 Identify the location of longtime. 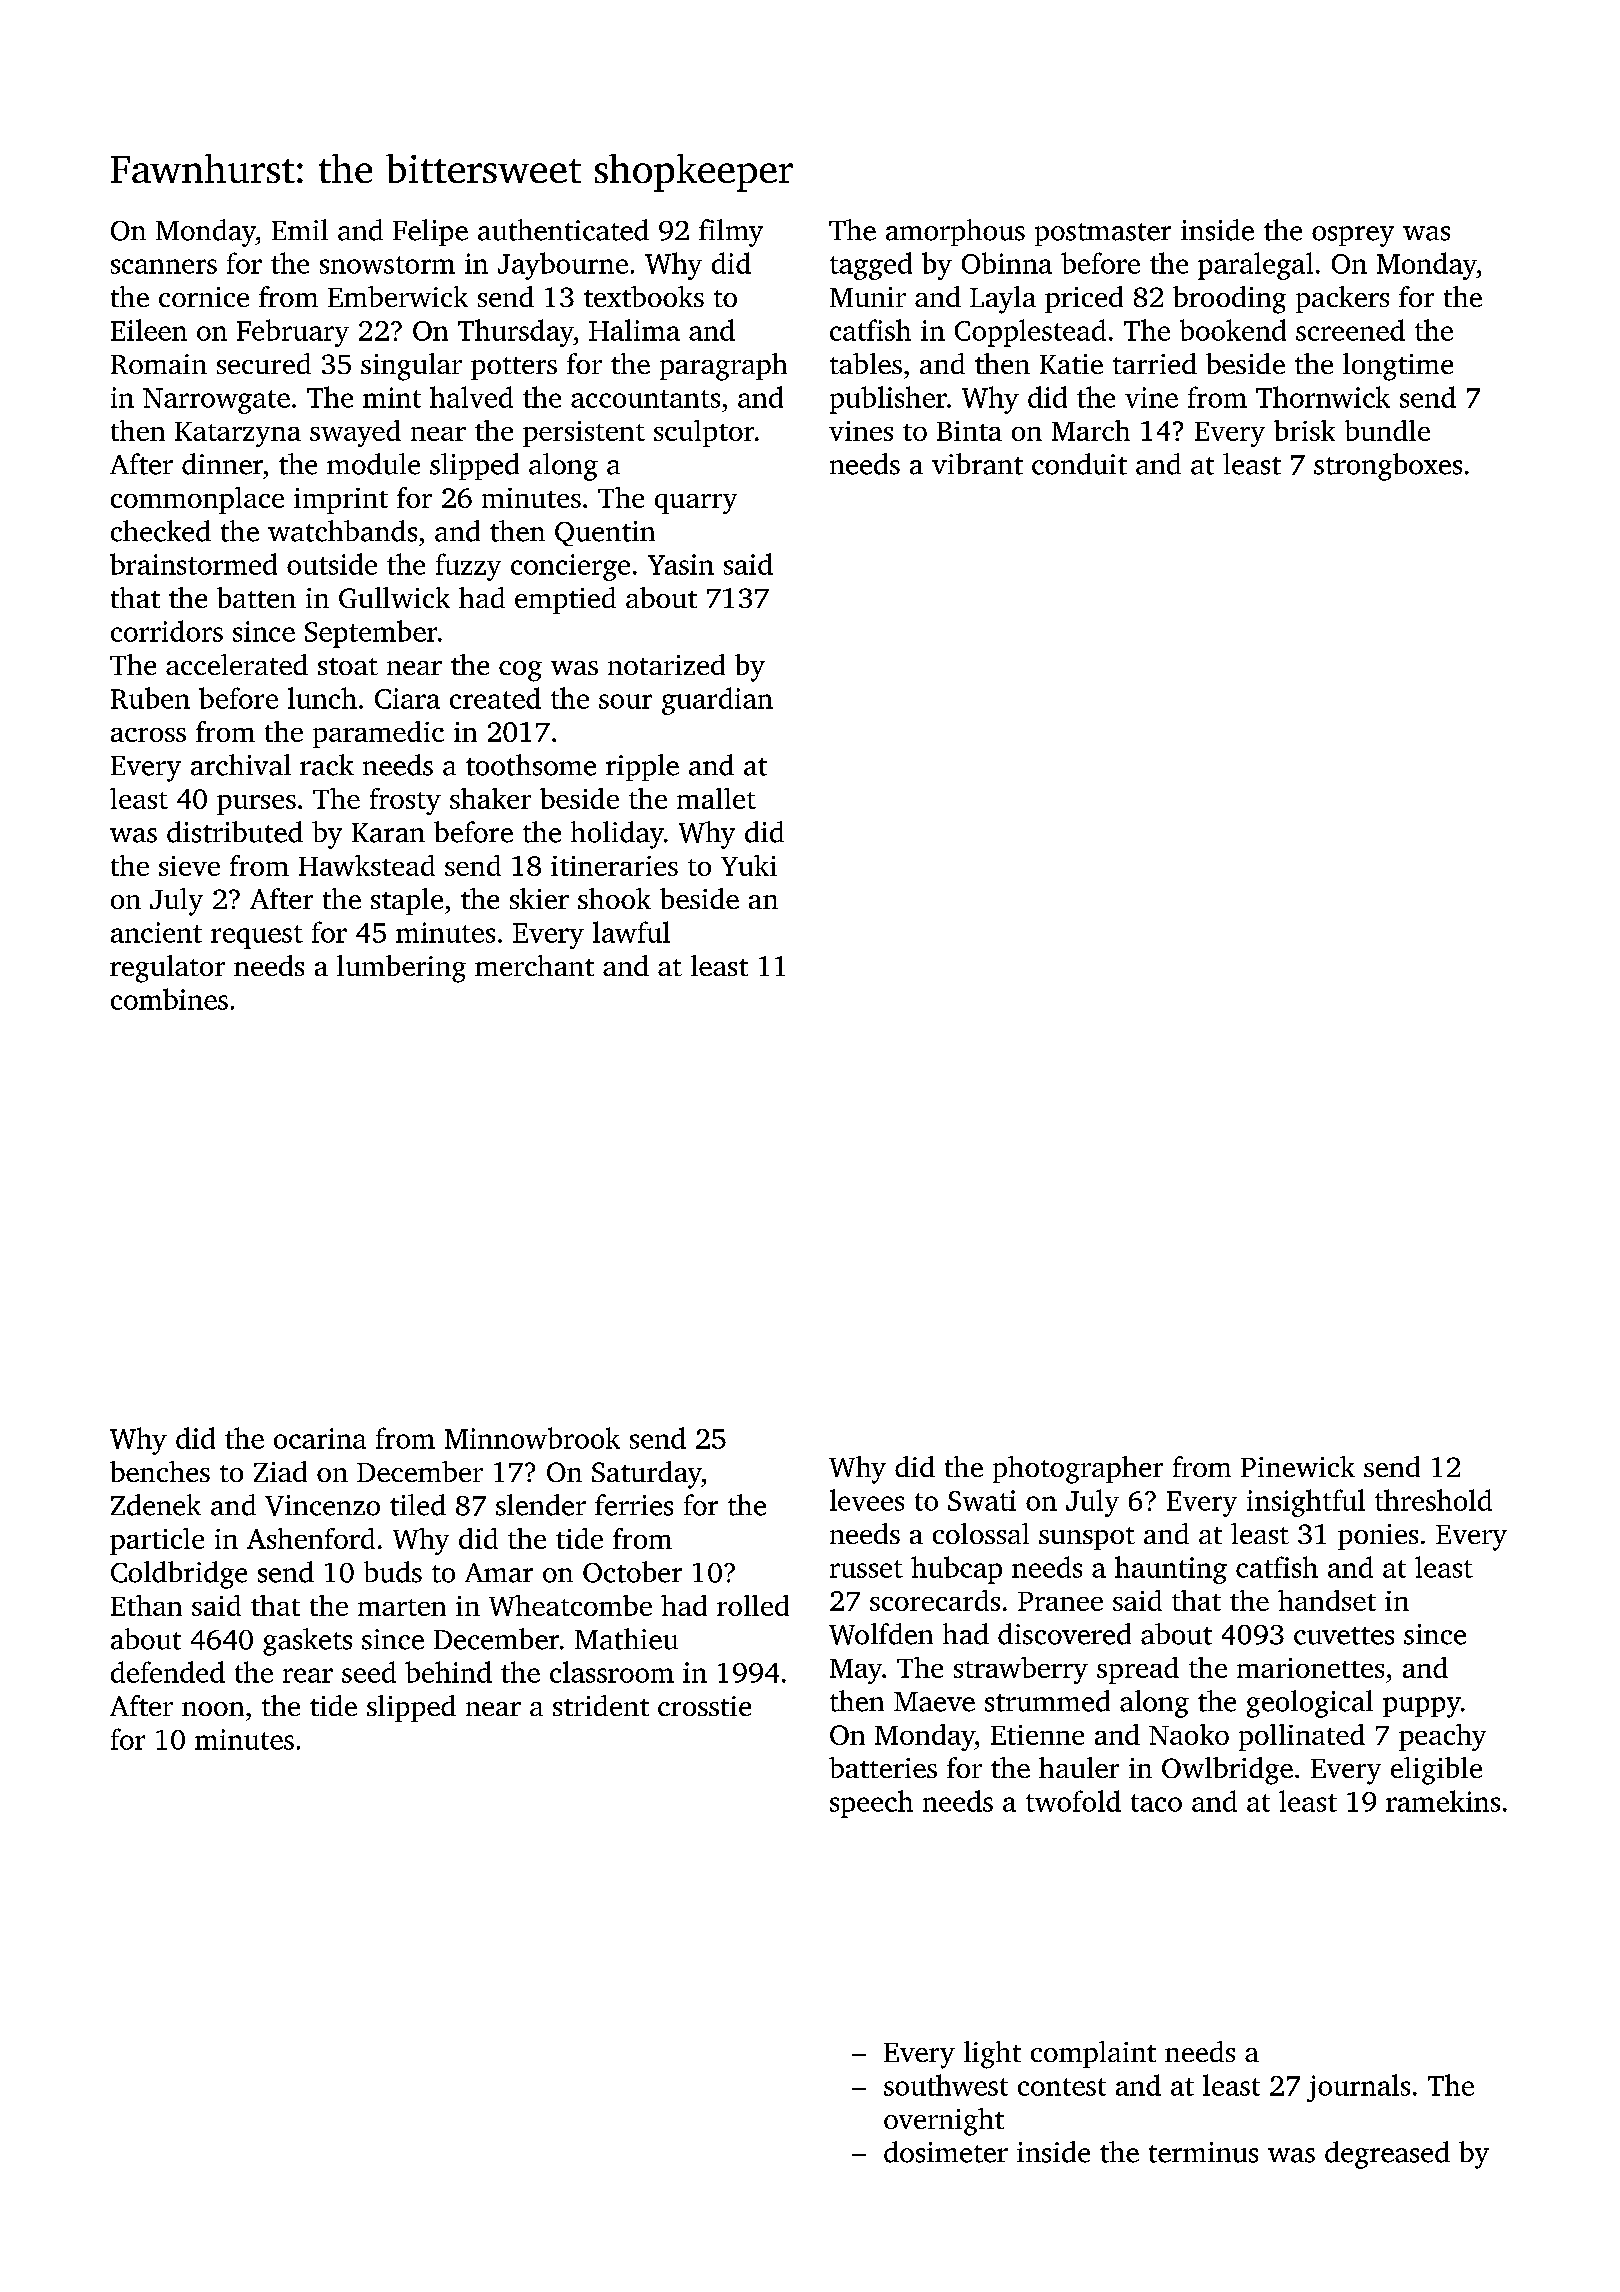
(1398, 367).
